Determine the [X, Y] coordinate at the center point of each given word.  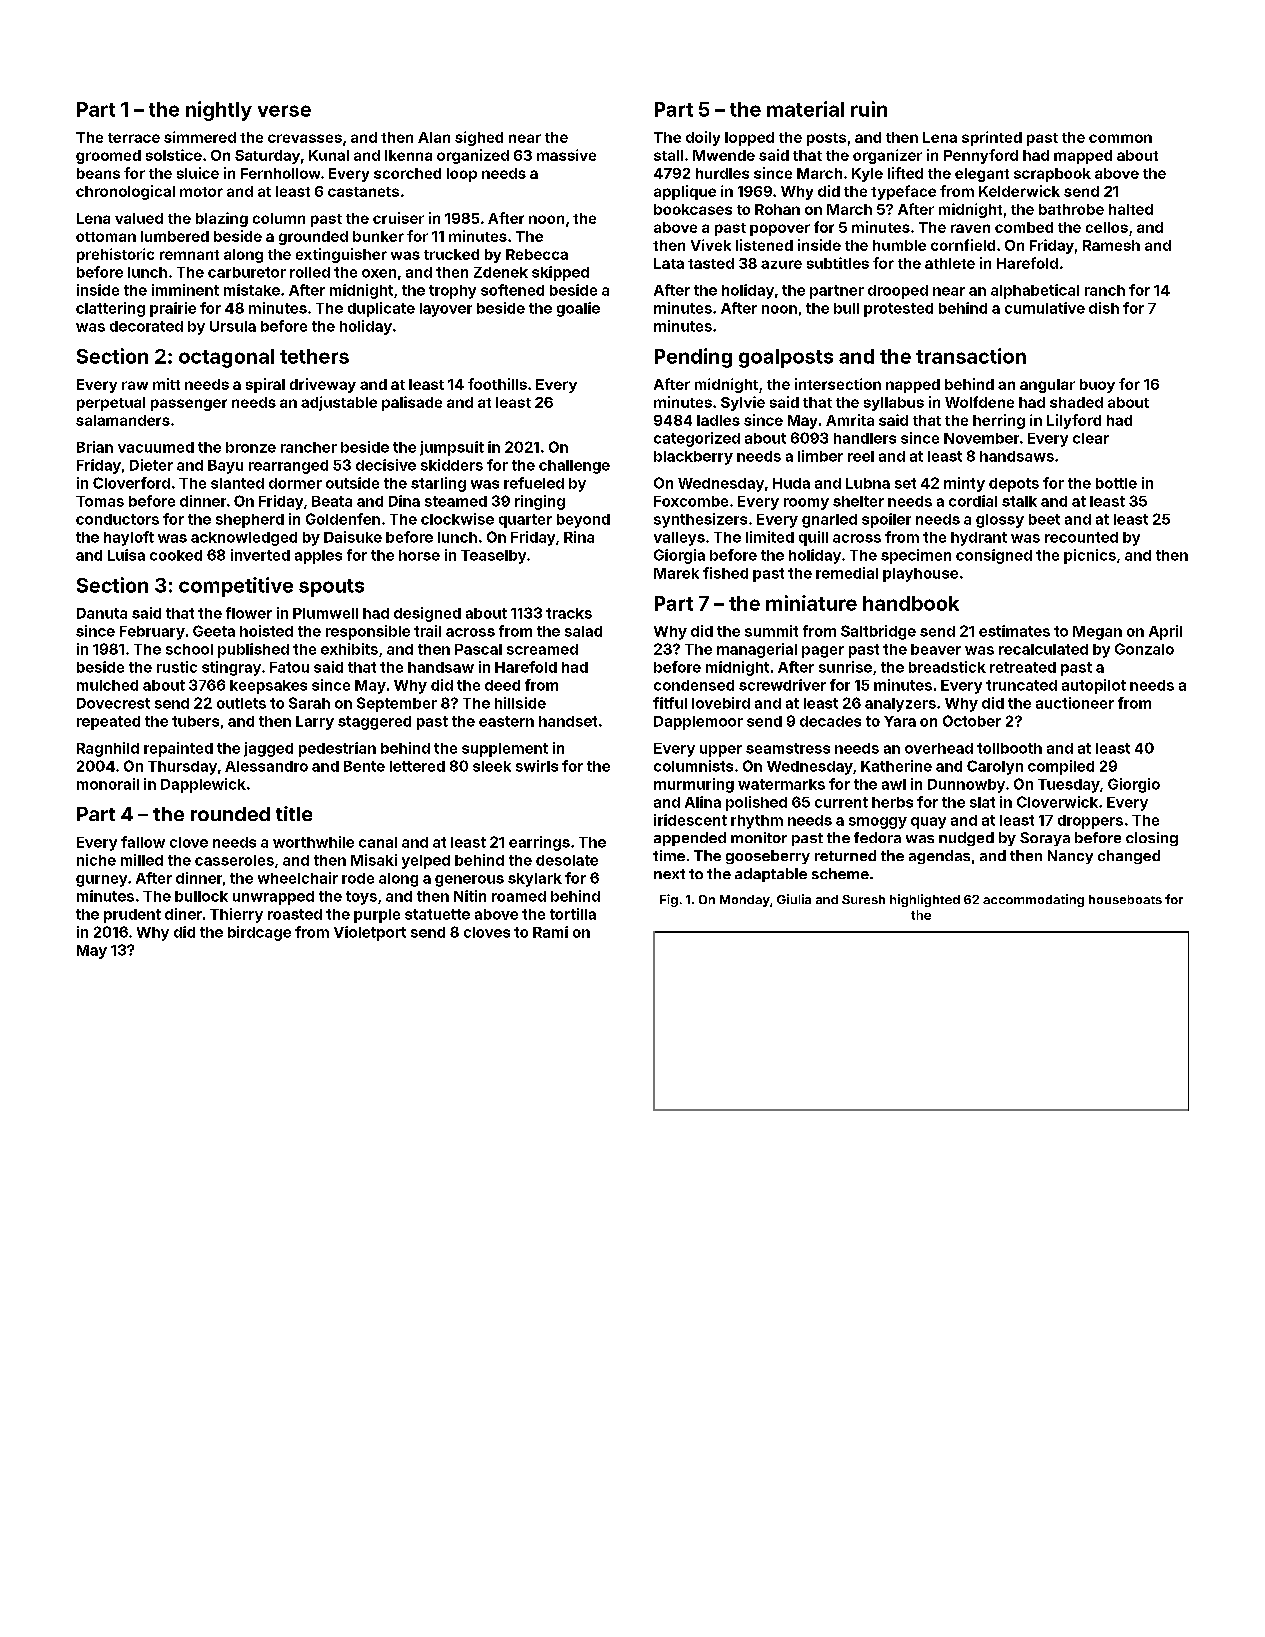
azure [781, 264]
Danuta [102, 613]
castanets [363, 192]
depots [1014, 485]
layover [446, 310]
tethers [314, 356]
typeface [903, 192]
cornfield [963, 245]
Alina [703, 802]
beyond [583, 521]
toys [361, 898]
